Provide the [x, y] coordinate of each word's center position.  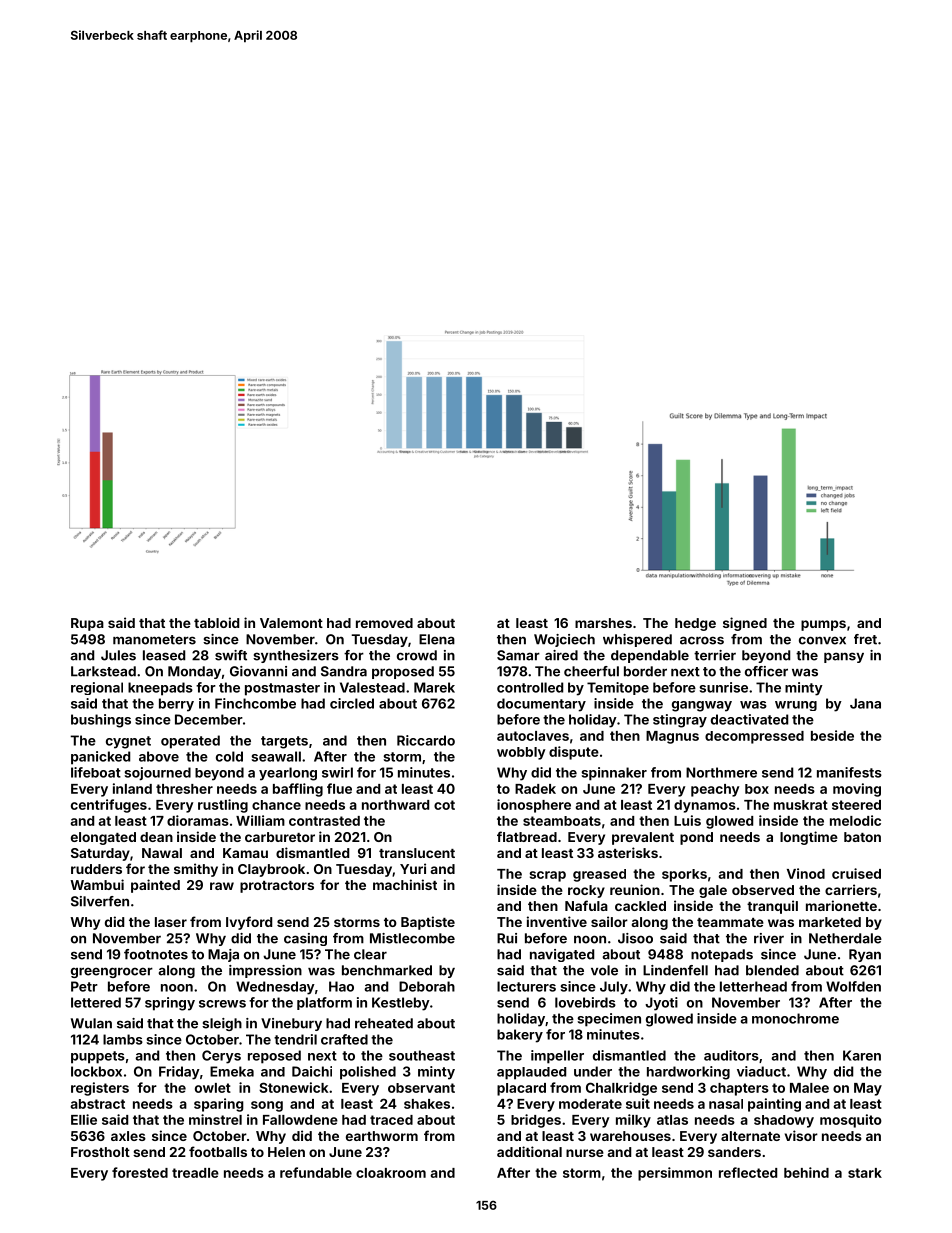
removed [384, 623]
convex [822, 640]
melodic [855, 820]
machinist [405, 884]
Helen [286, 1152]
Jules [118, 655]
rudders [96, 869]
